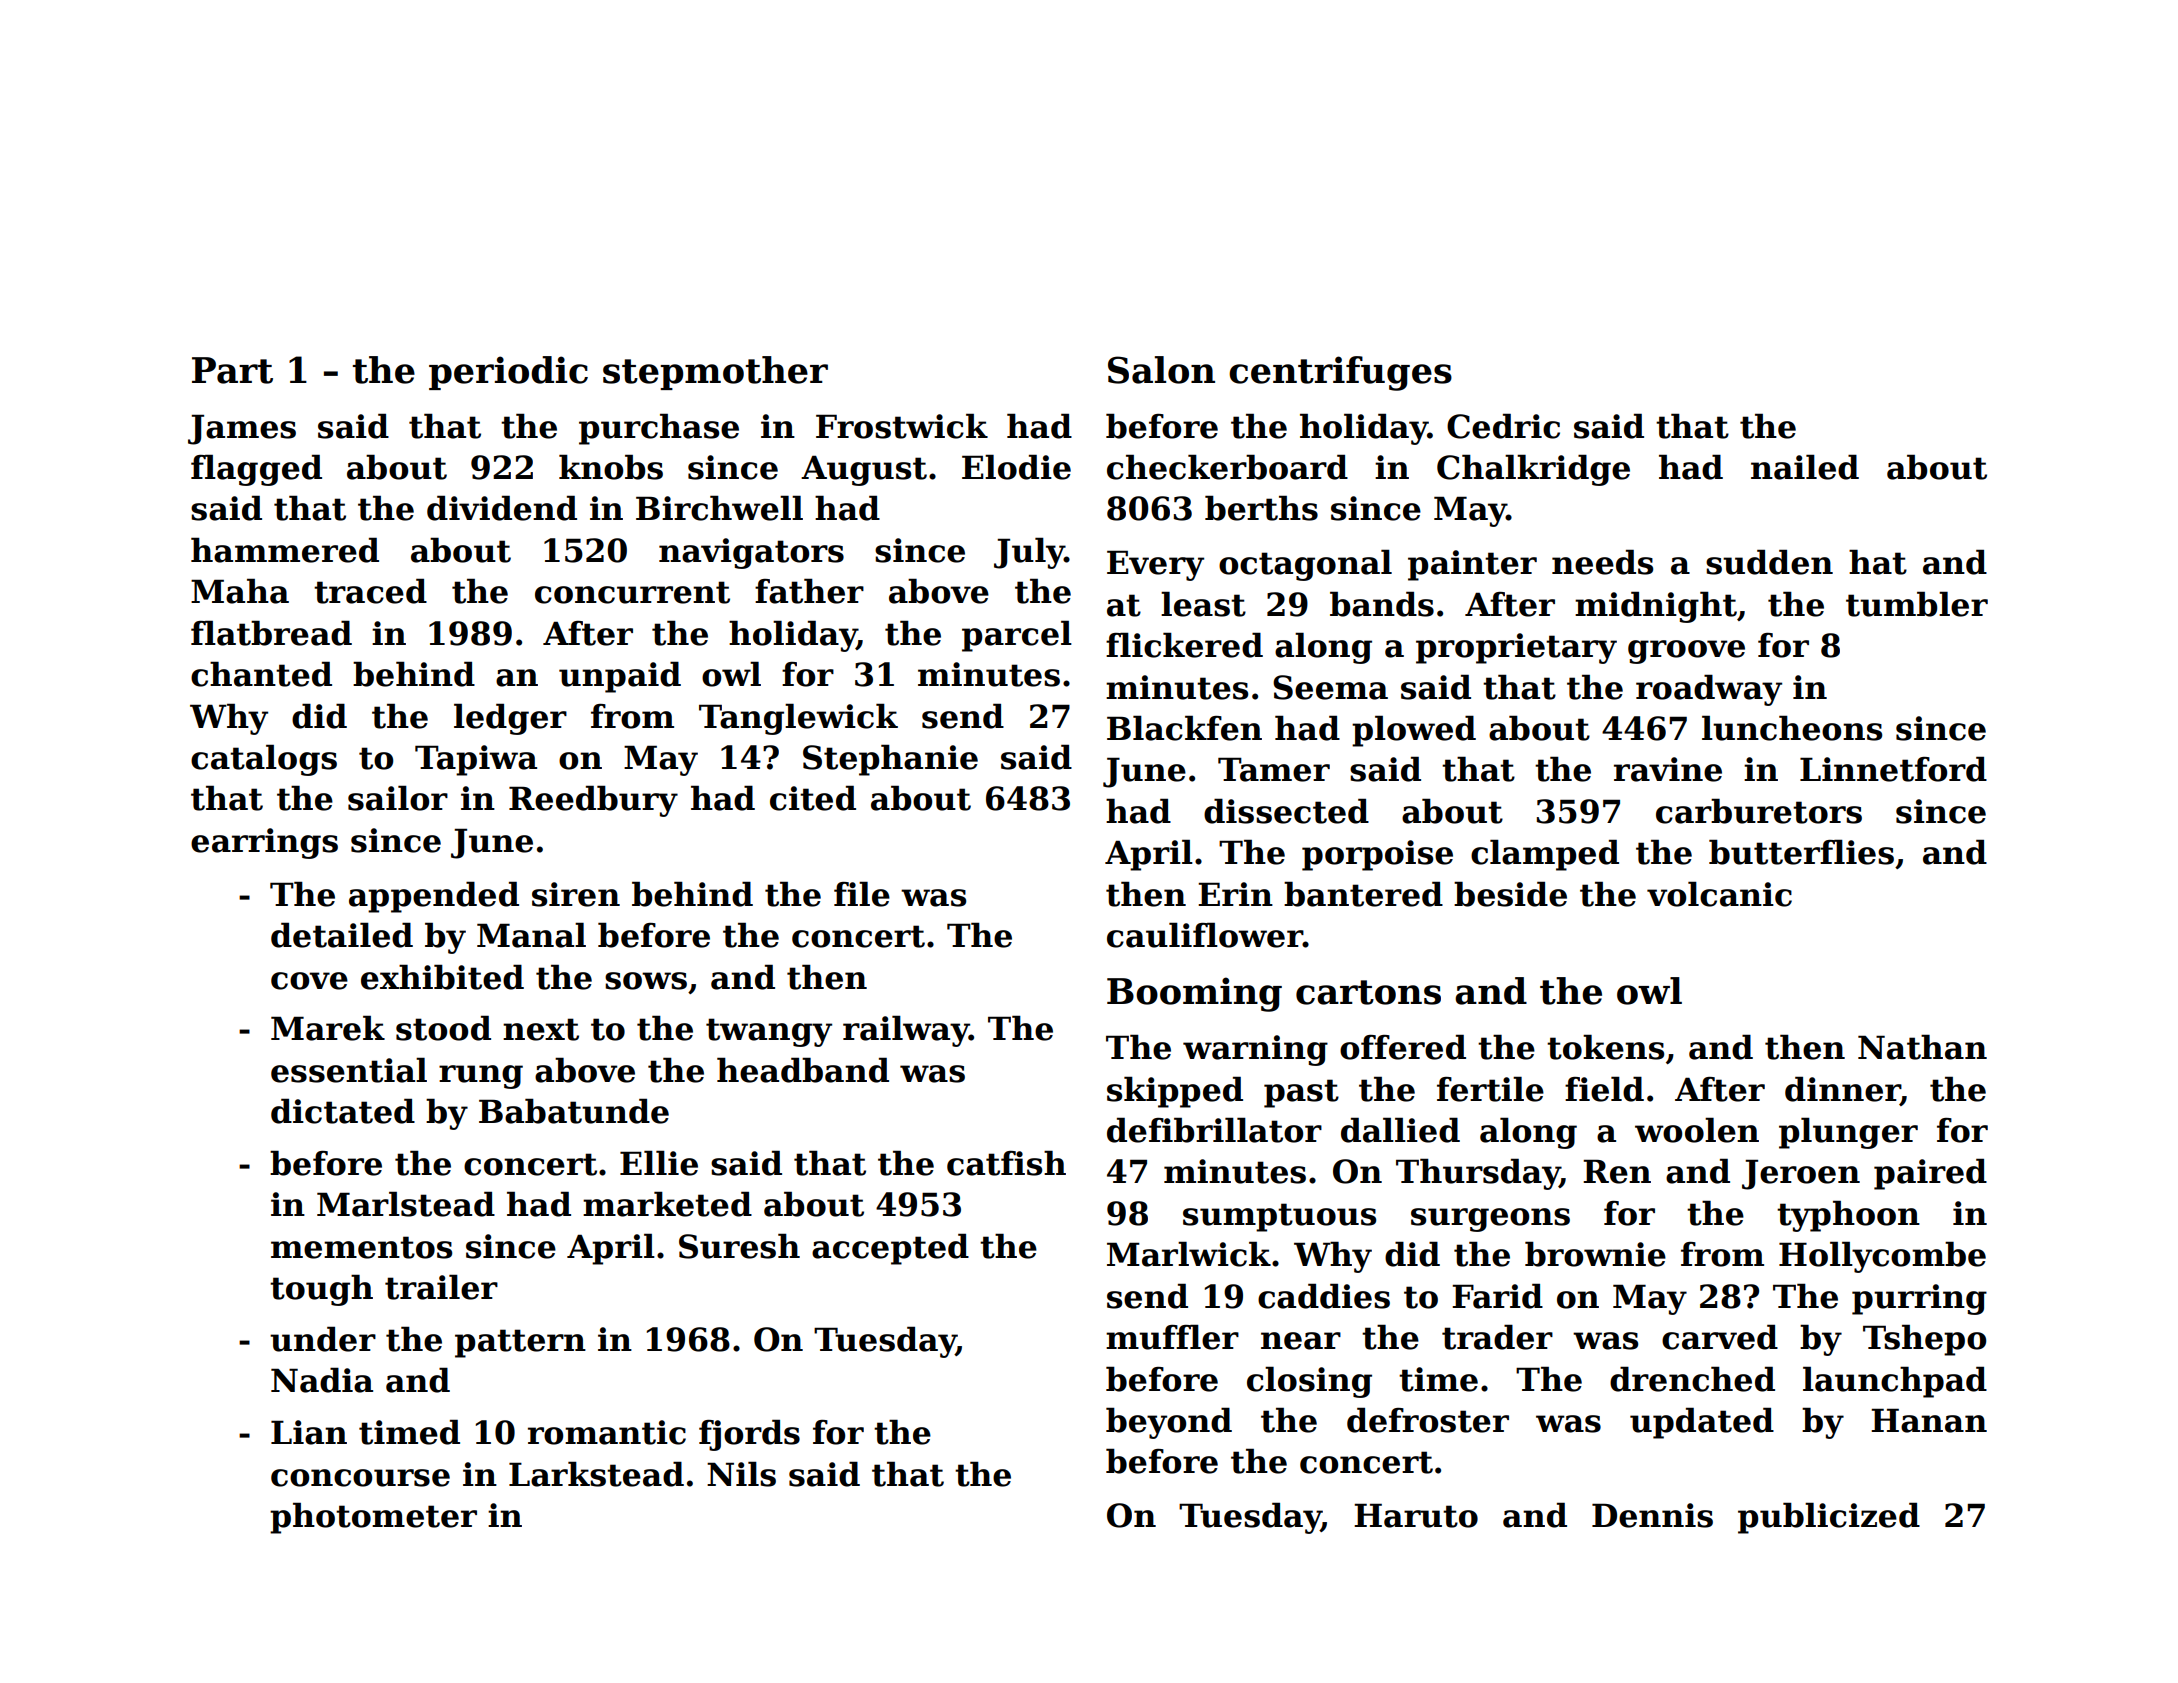 This image has width=2178, height=1683. What do you see at coordinates (1161, 370) in the image?
I see `Salon` at bounding box center [1161, 370].
